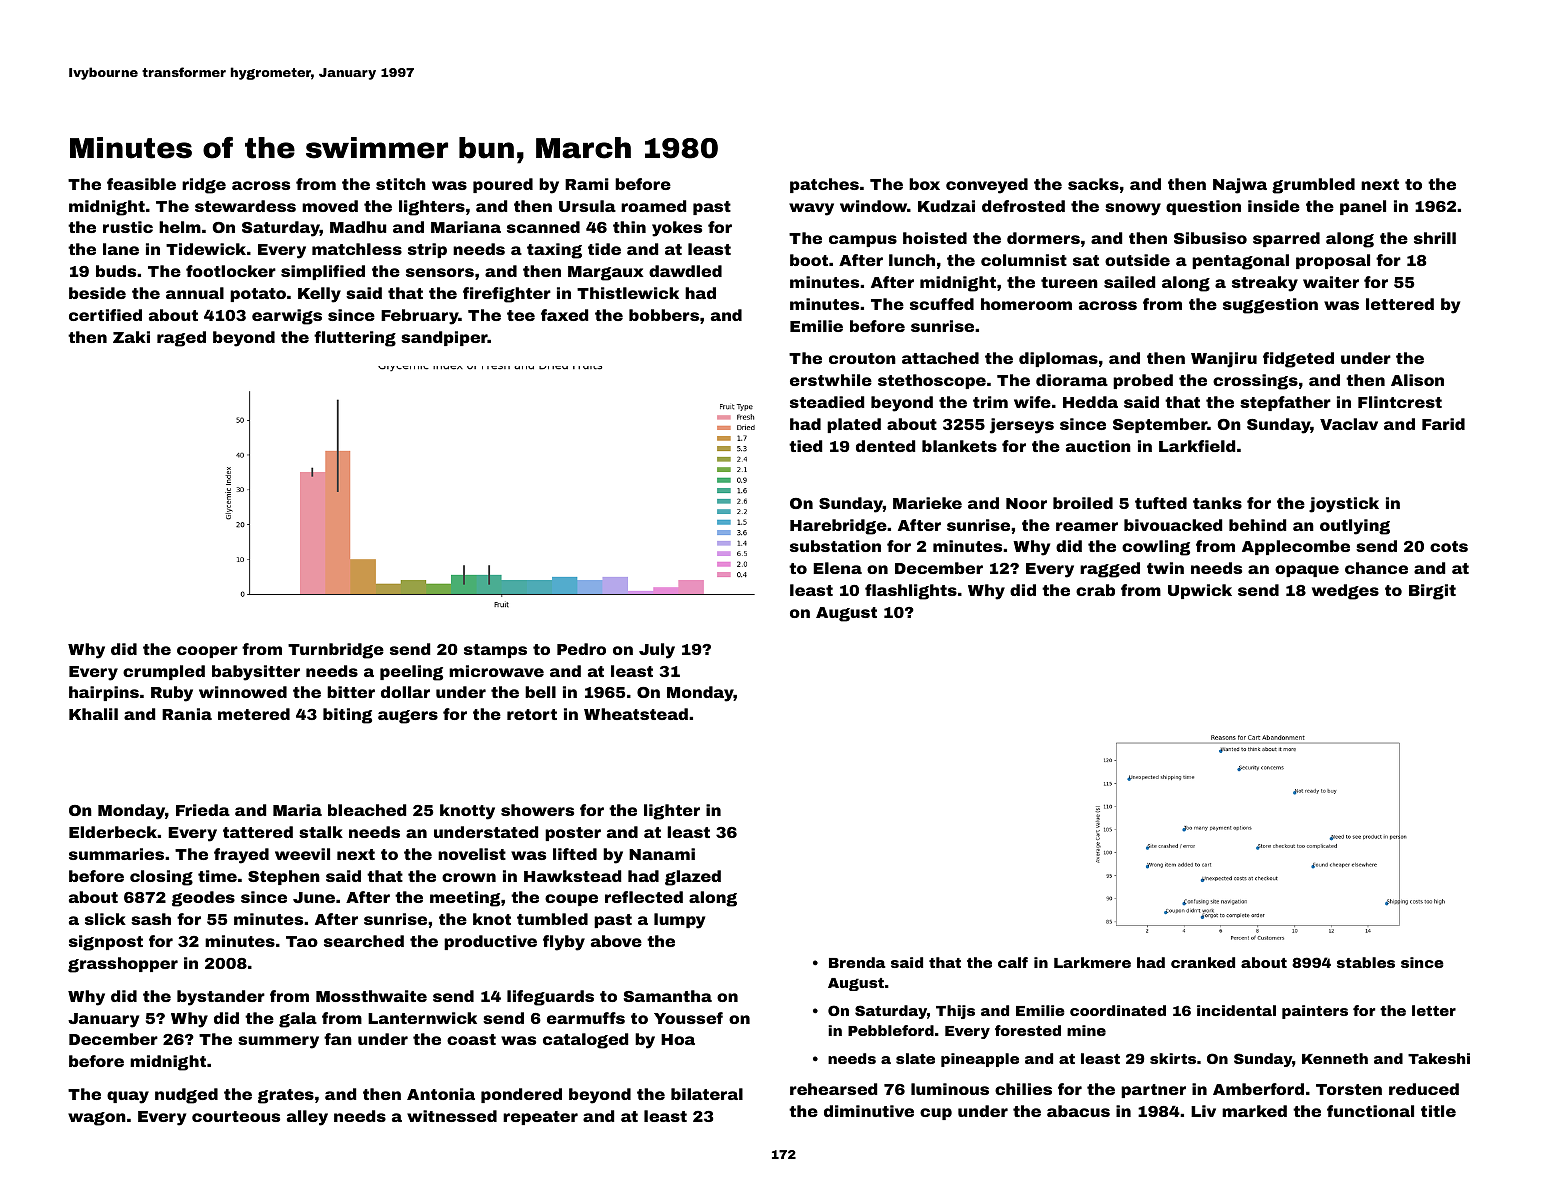  Describe the element at coordinates (207, 652) in the image. I see `cooper` at that location.
